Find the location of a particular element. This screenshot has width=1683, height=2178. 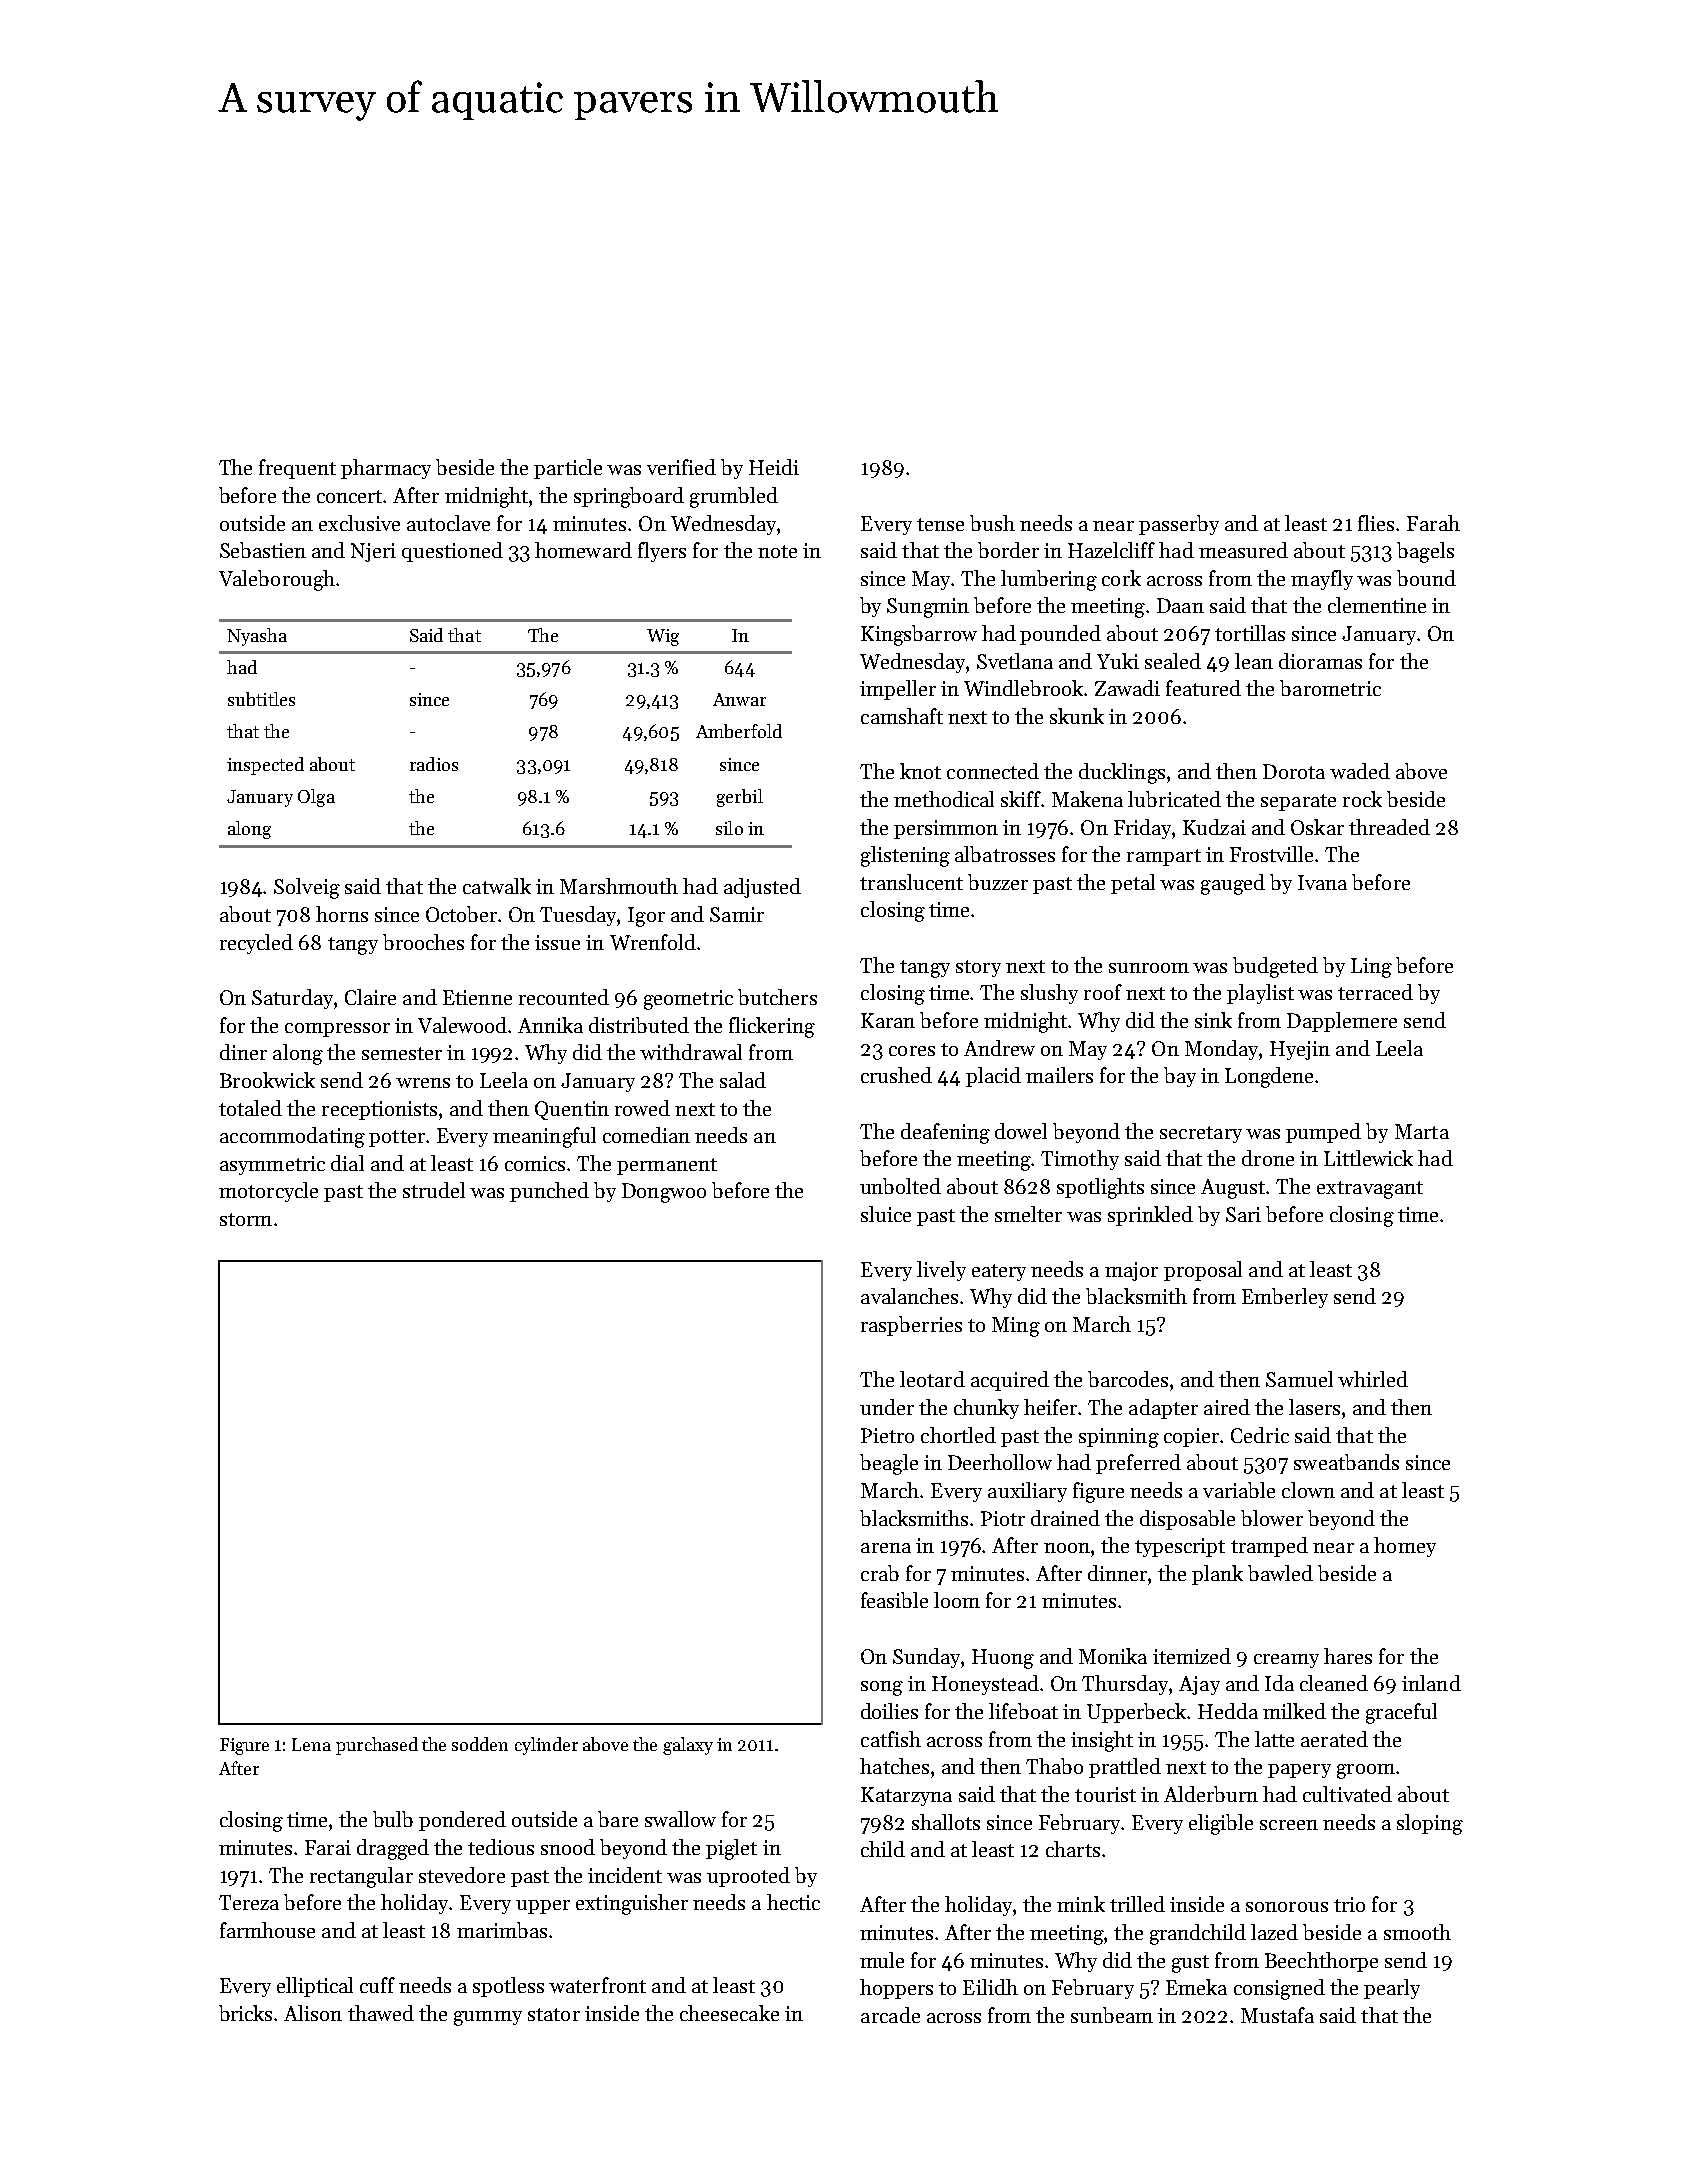

Sungmin is located at coordinates (928, 608).
